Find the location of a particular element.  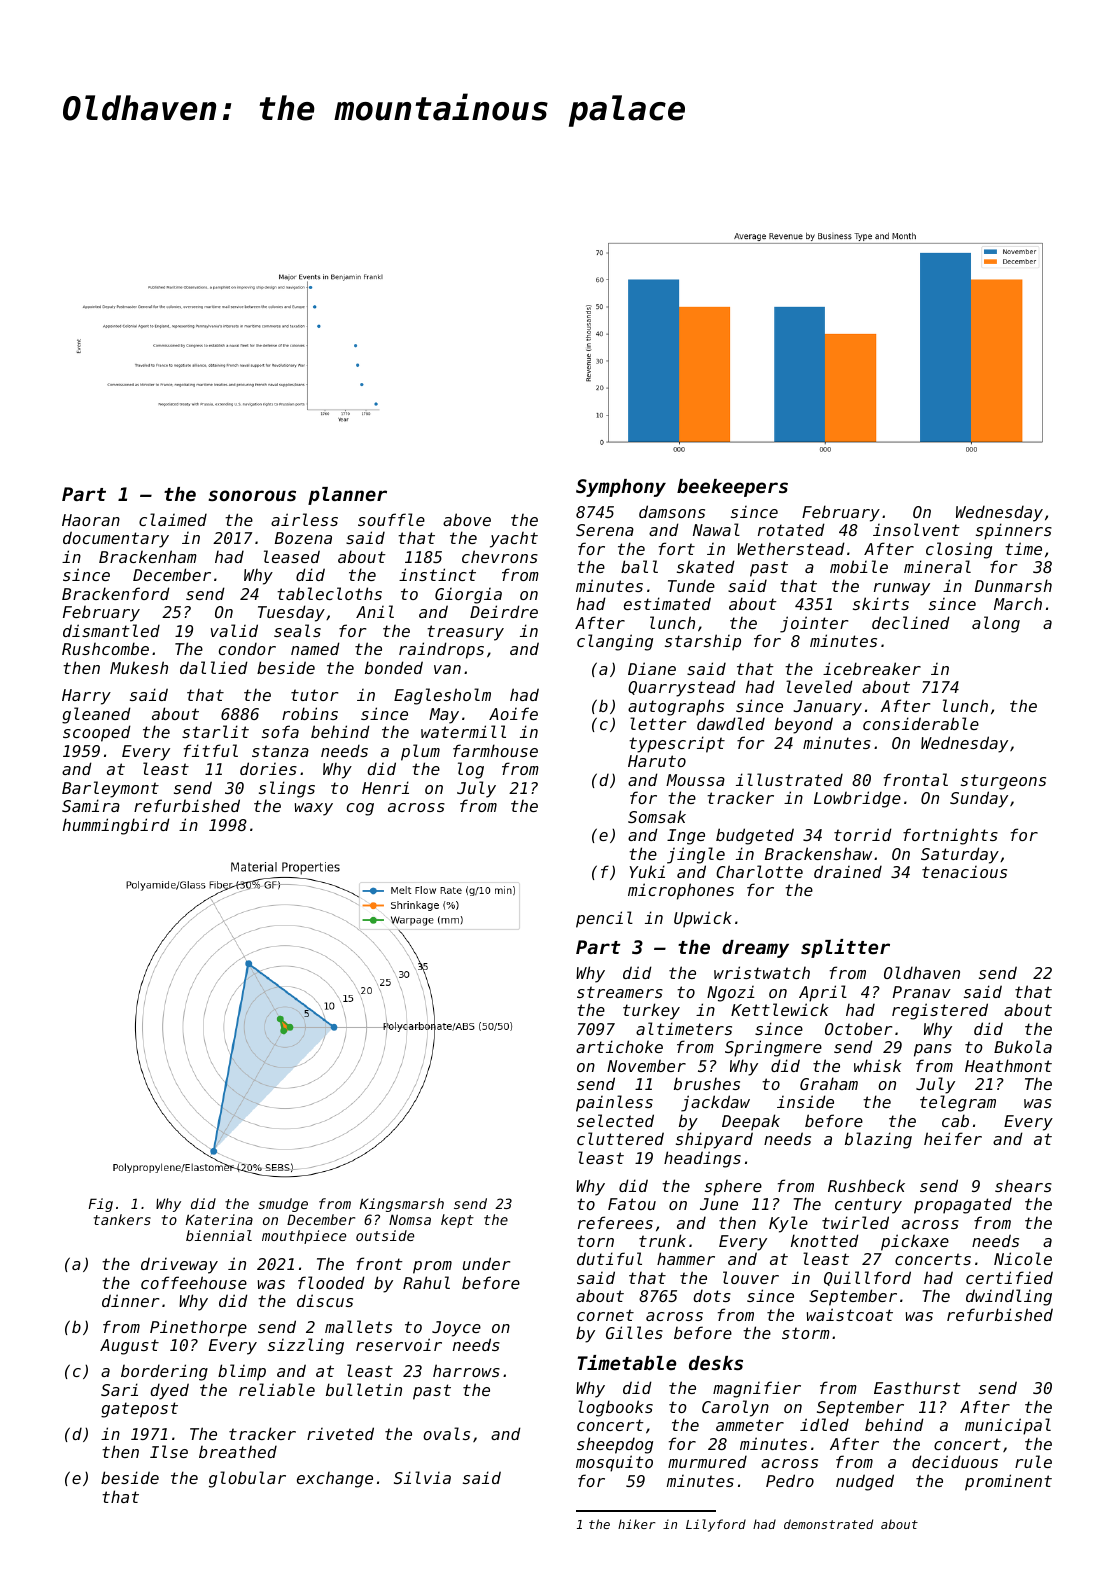

smudge is located at coordinates (283, 1205).
